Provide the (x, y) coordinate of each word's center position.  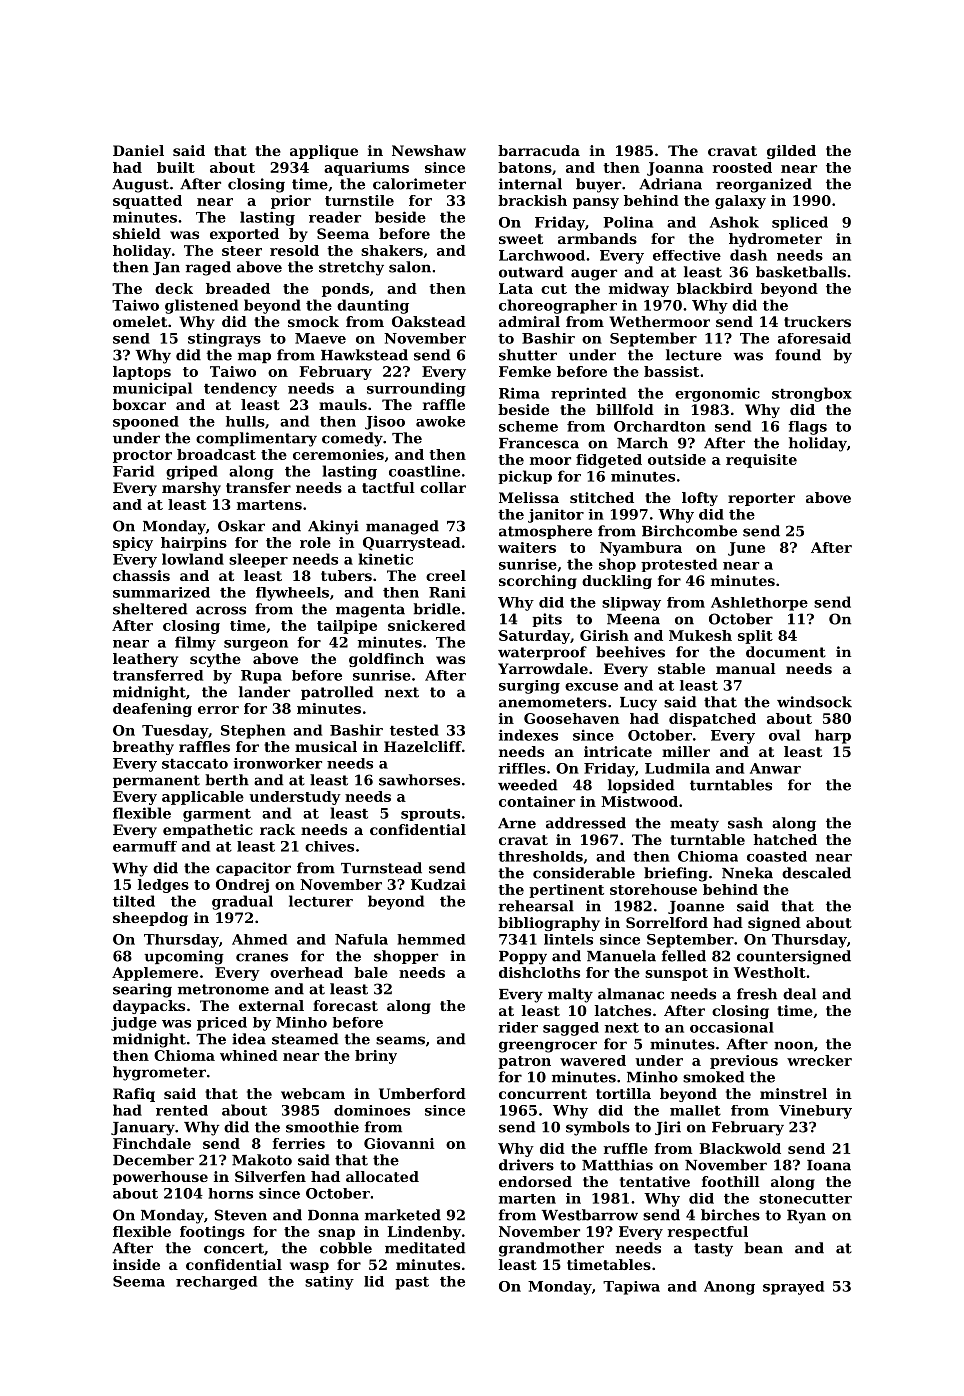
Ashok (734, 222)
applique (324, 152)
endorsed (535, 1181)
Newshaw (429, 150)
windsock (814, 702)
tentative (655, 1181)
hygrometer (159, 1073)
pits (547, 620)
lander (264, 692)
